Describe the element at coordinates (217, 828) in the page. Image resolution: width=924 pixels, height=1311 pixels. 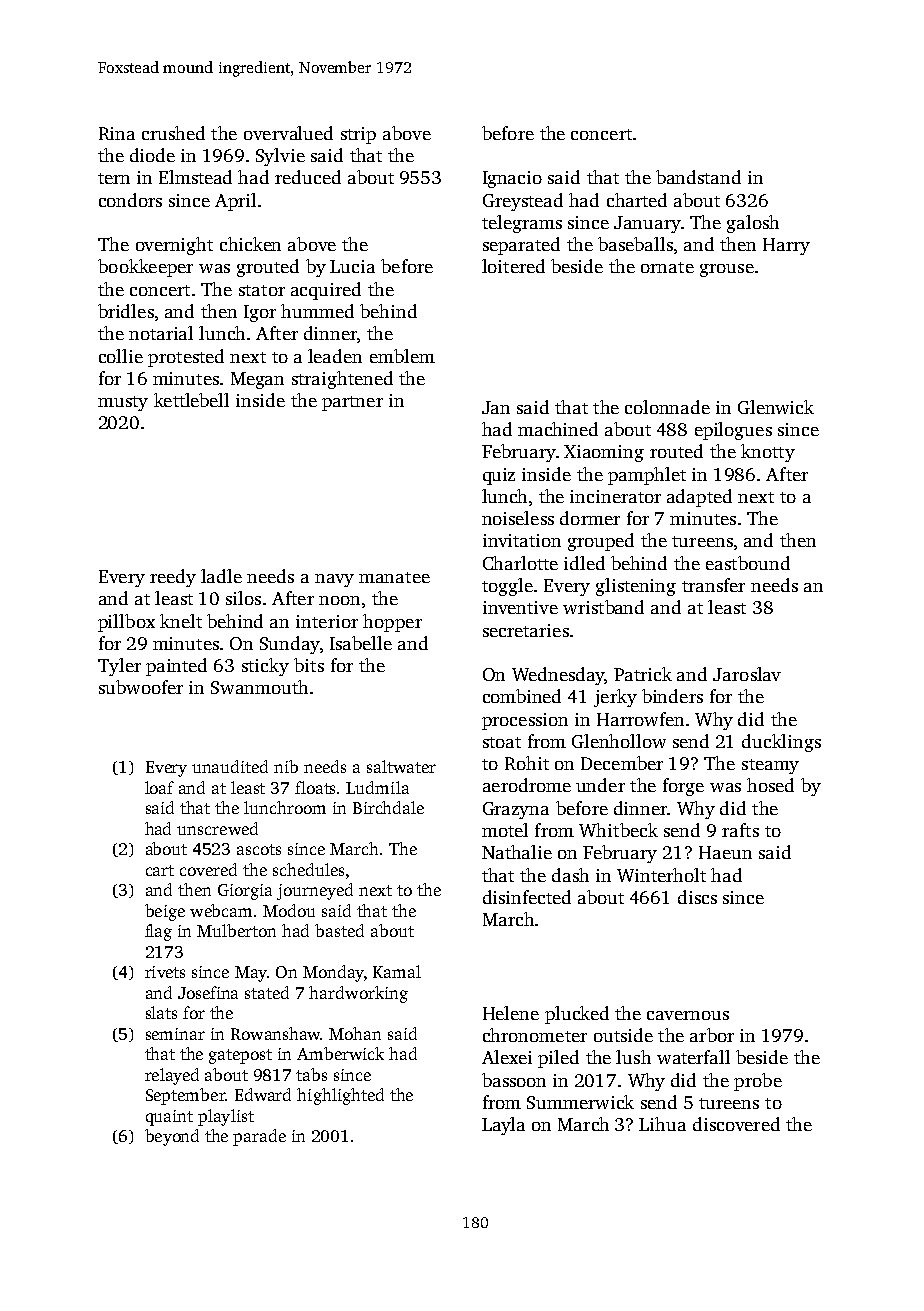
I see `unscrewed` at that location.
